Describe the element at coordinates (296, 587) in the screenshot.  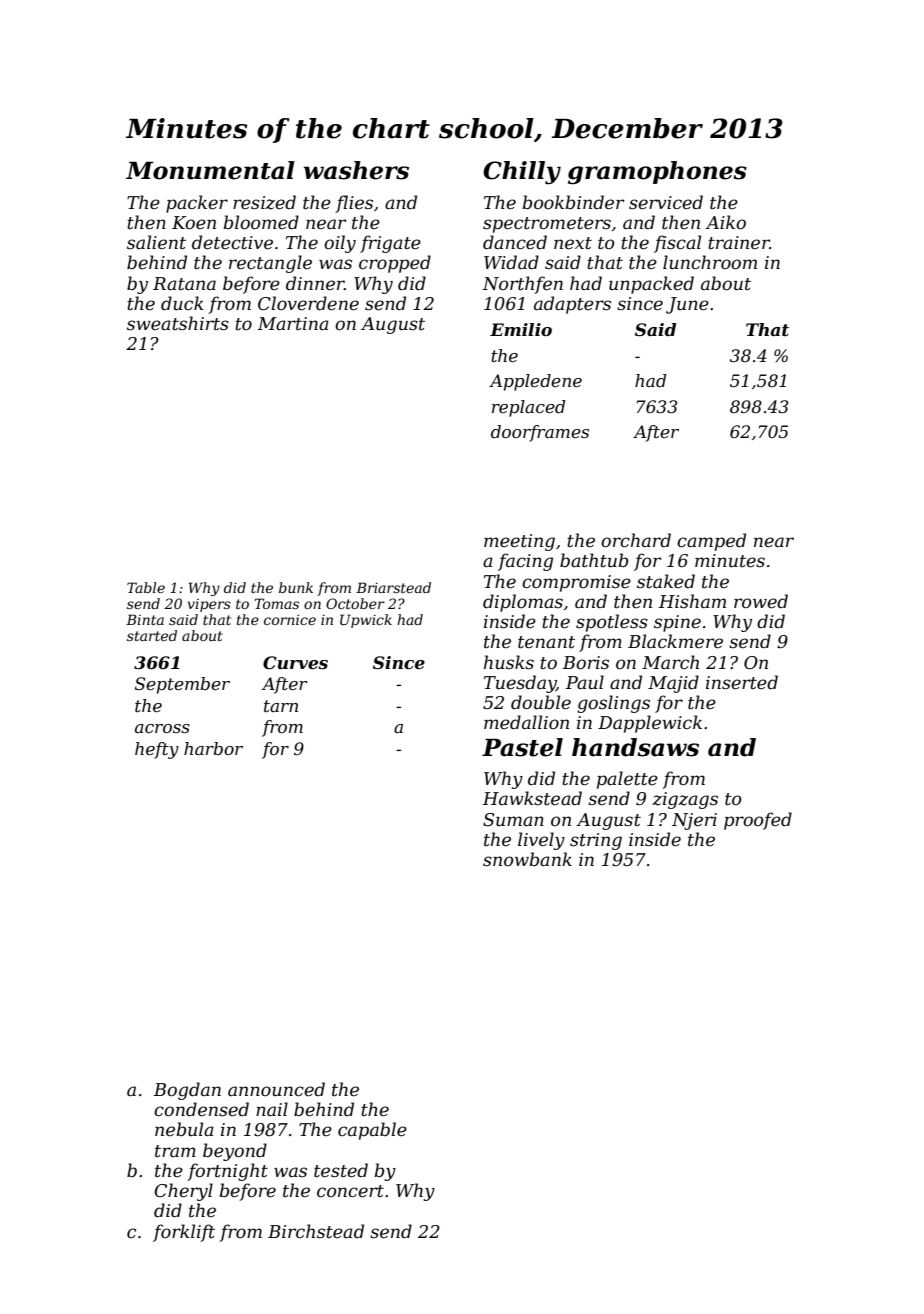
I see `bunk` at that location.
